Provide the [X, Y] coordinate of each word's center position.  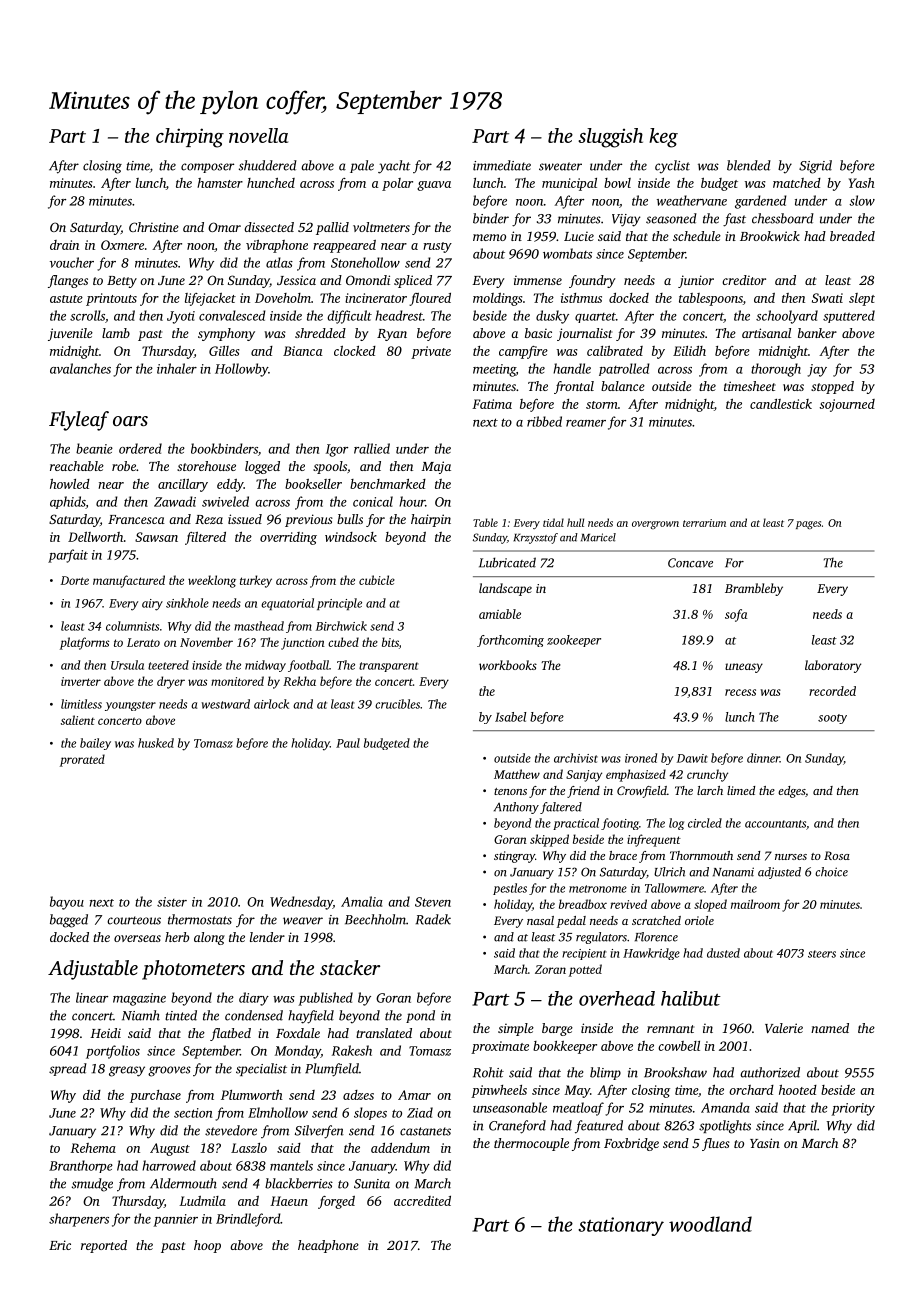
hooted [798, 1090]
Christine [154, 227]
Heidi [105, 1033]
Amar [414, 1095]
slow [862, 200]
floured [430, 299]
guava [434, 186]
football [308, 666]
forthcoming [510, 641]
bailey [95, 744]
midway [265, 666]
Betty [122, 282]
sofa [736, 615]
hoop [207, 1246]
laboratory [833, 666]
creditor [744, 280]
